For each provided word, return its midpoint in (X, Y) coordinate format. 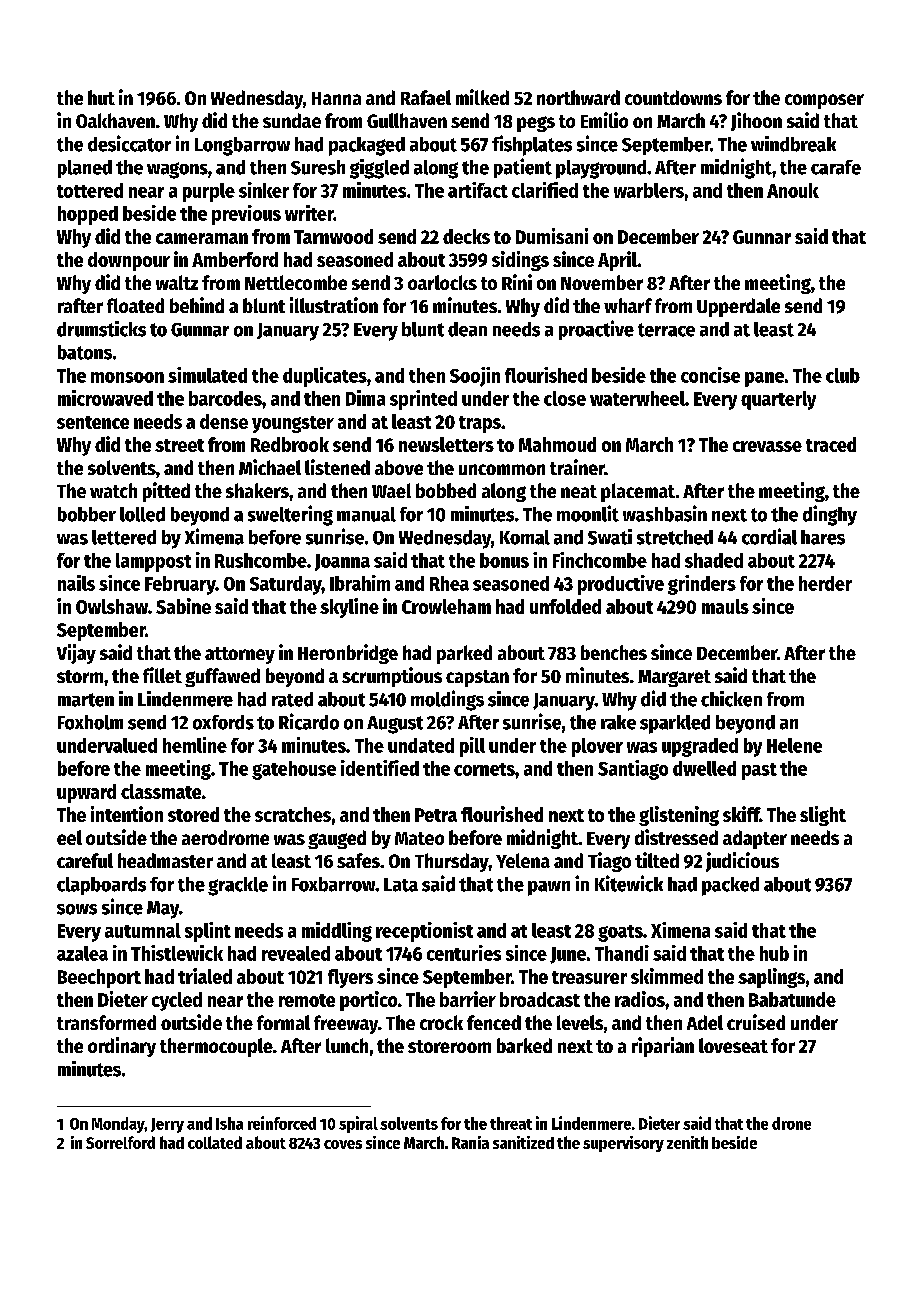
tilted (657, 860)
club (843, 375)
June (568, 955)
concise (710, 375)
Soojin (475, 377)
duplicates (325, 377)
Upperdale (738, 307)
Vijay (76, 654)
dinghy (830, 515)
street (179, 445)
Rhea (449, 583)
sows (77, 909)
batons (85, 352)
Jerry (167, 1125)
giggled (379, 169)
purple (209, 192)
